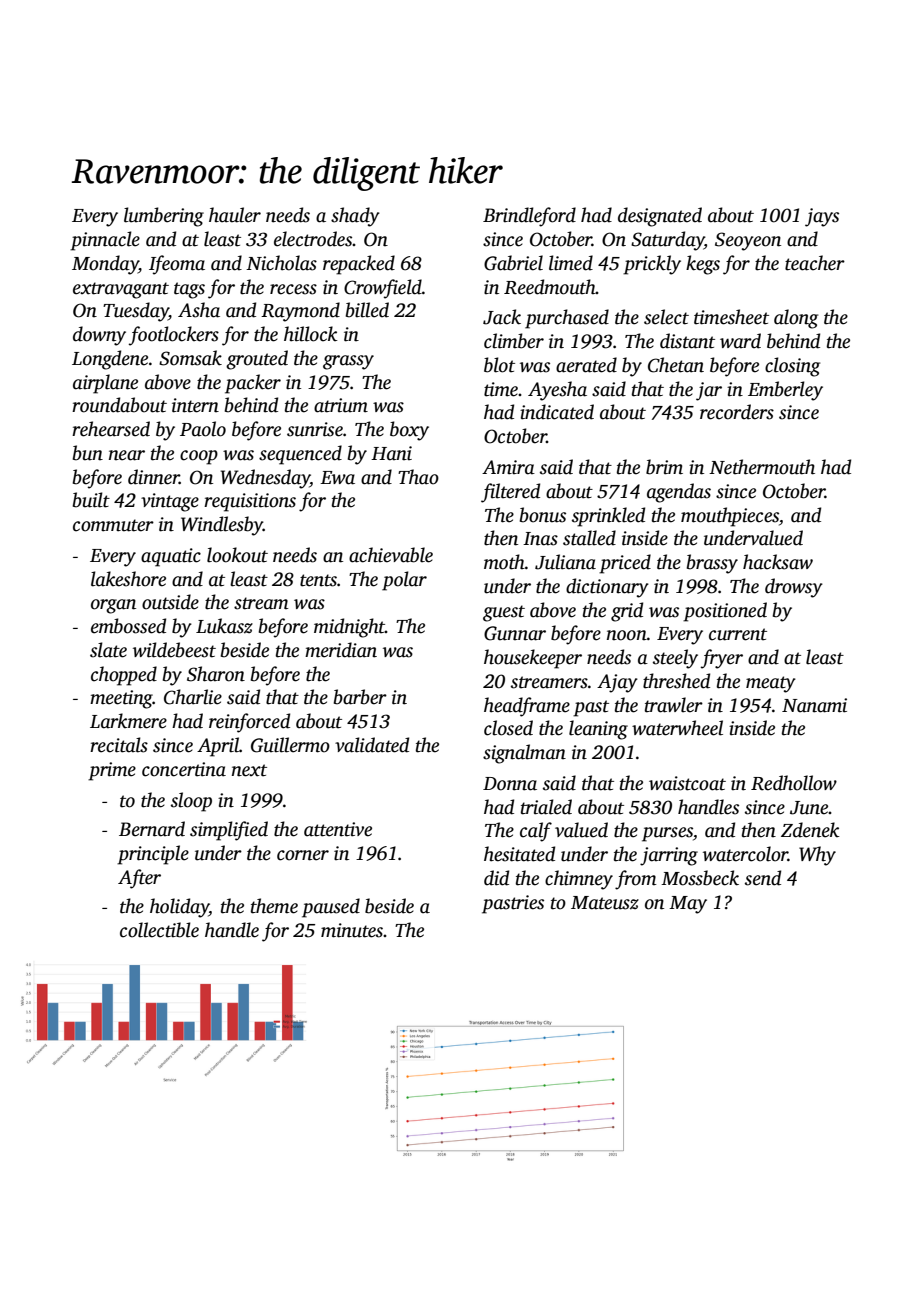 This image has height=1314, width=924. Describe the element at coordinates (229, 831) in the image. I see `simplified` at that location.
